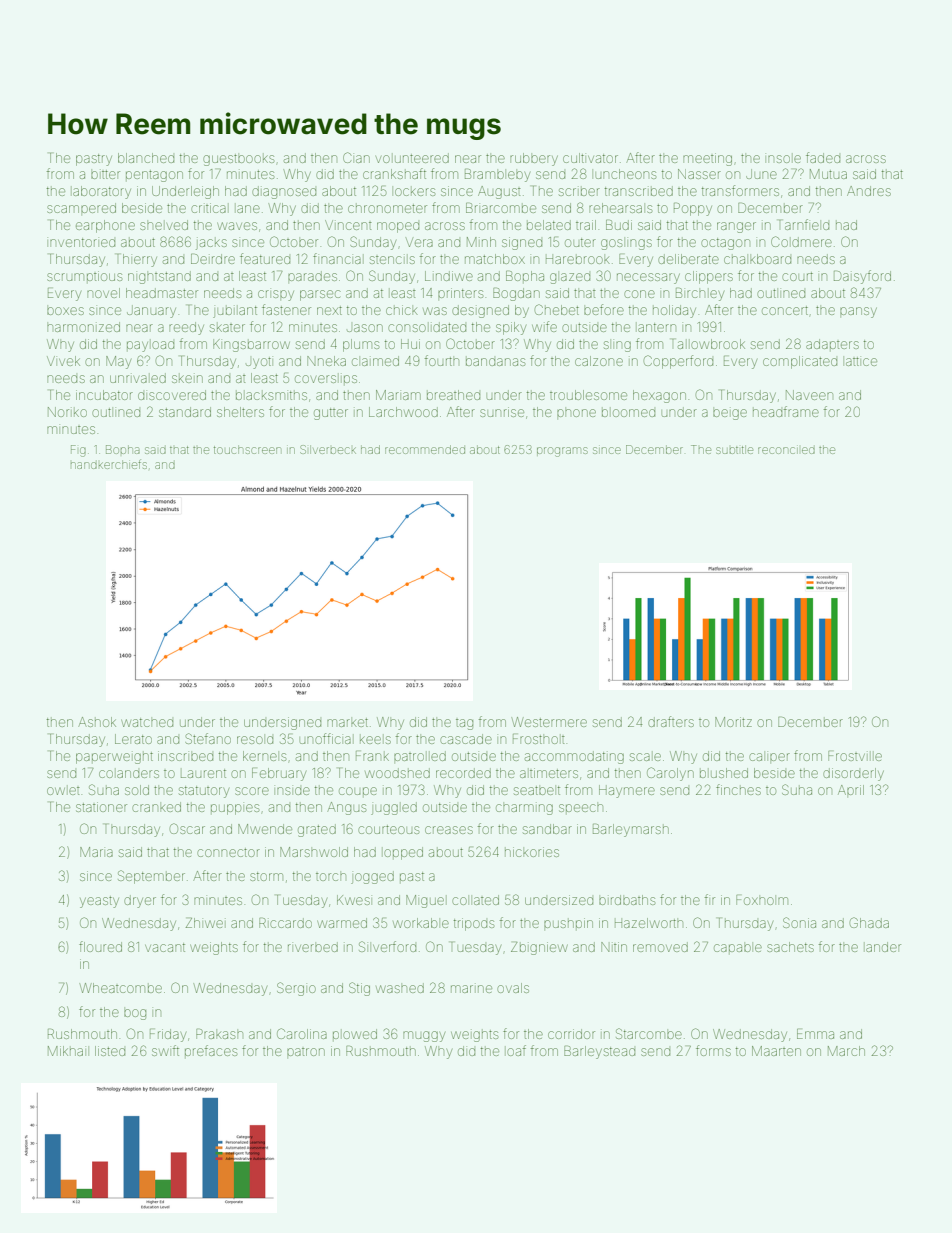 Image resolution: width=952 pixels, height=1233 pixels. Describe the element at coordinates (562, 452) in the screenshot. I see `programs` at that location.
